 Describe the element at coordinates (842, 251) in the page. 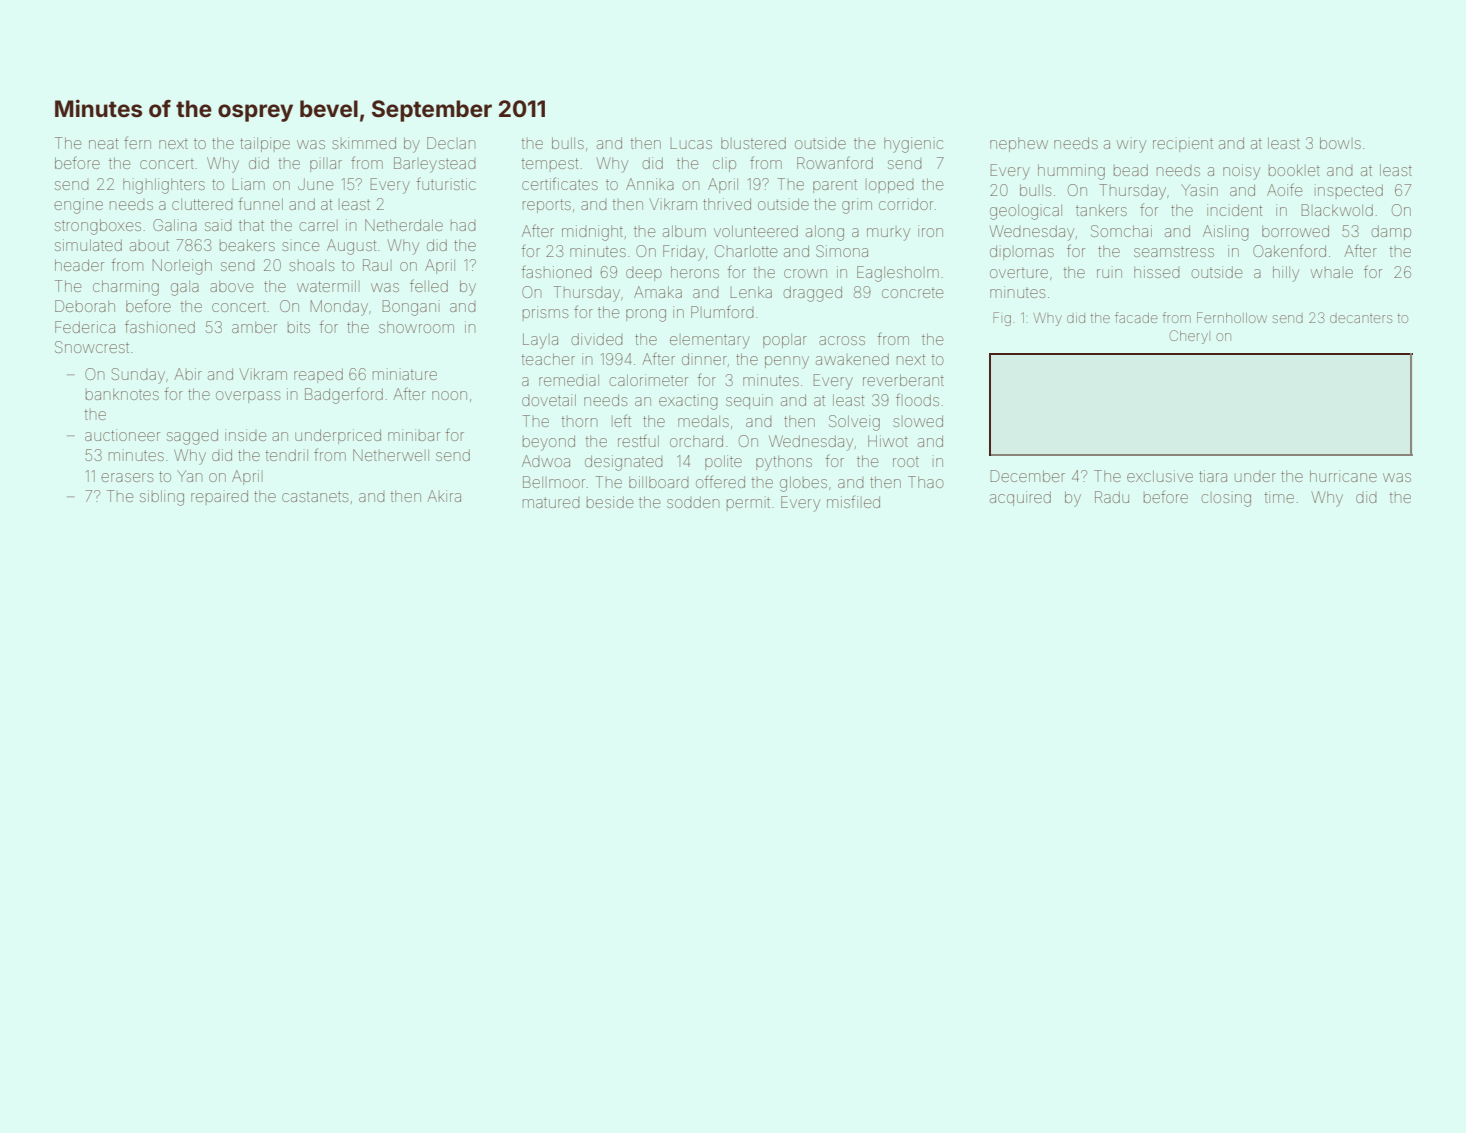

I see `Simona` at that location.
